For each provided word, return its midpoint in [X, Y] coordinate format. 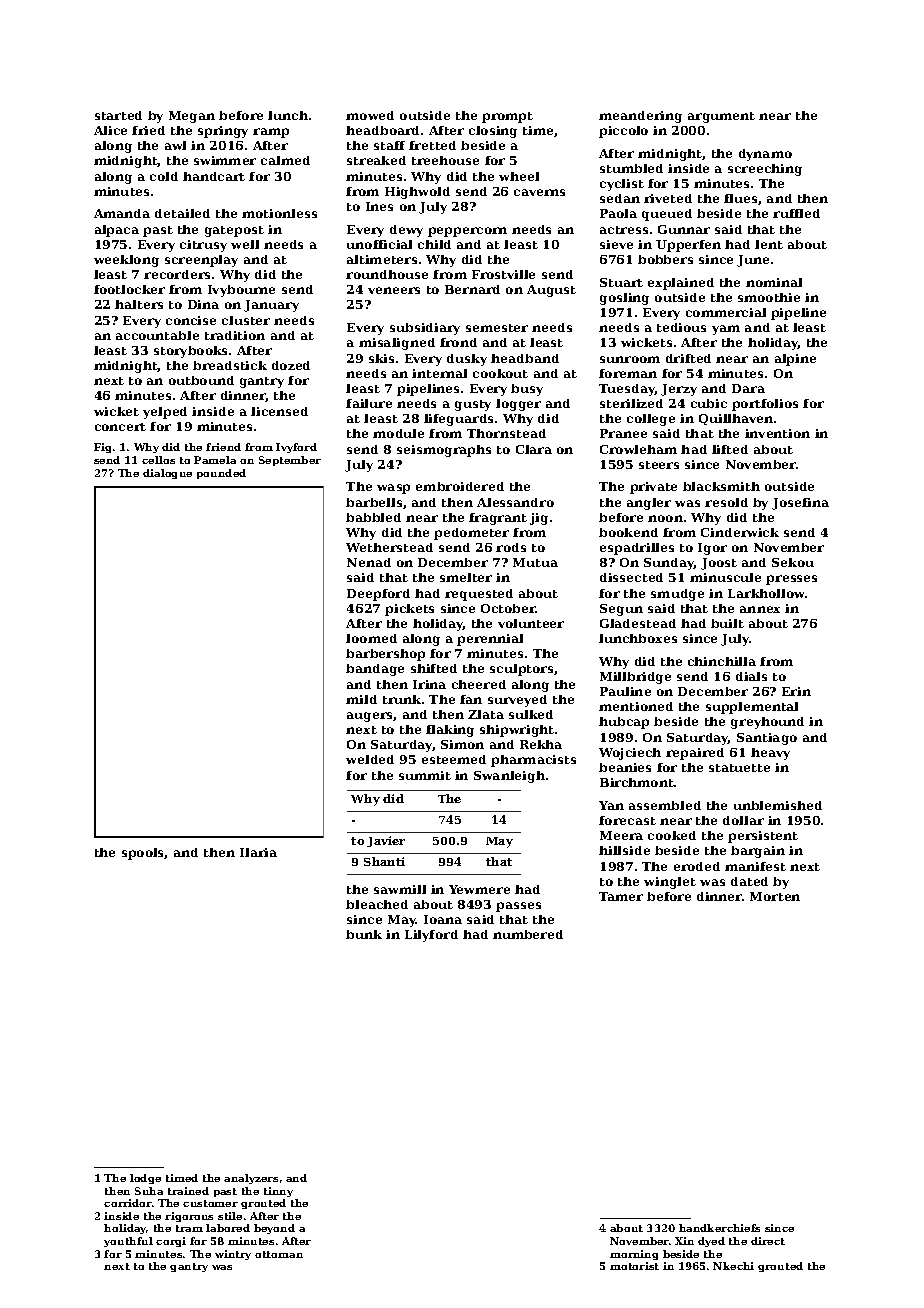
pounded [221, 474]
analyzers [251, 1179]
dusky [467, 360]
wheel [519, 176]
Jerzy [679, 390]
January [271, 306]
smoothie [769, 297]
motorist [634, 1266]
